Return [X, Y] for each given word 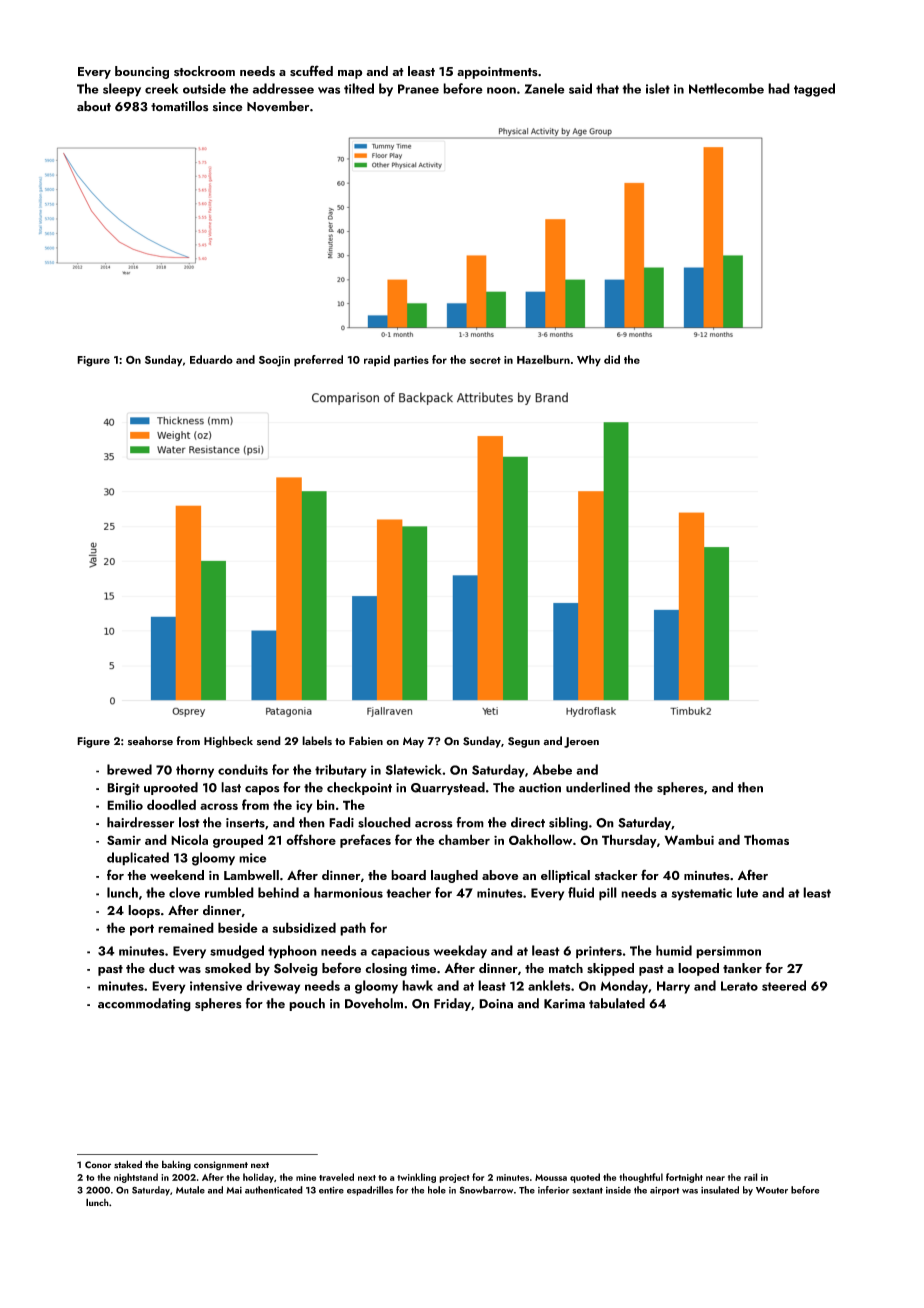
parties [411, 361]
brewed [129, 769]
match [566, 968]
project [454, 1178]
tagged [814, 90]
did [612, 359]
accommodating [144, 1004]
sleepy [122, 90]
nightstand [136, 1178]
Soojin [274, 361]
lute [747, 892]
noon [501, 90]
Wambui [689, 839]
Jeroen [581, 742]
